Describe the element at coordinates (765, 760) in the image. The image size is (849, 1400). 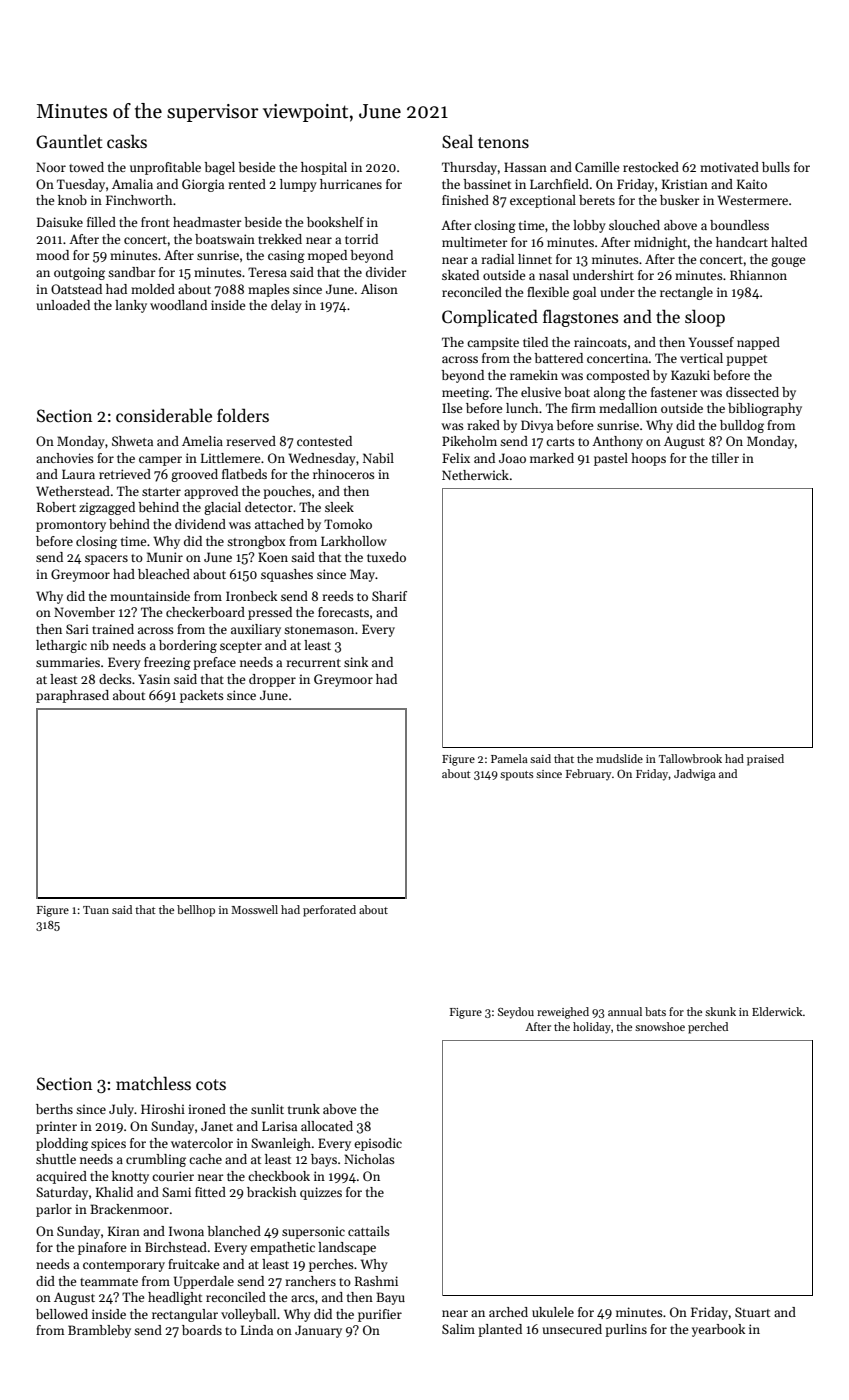
I see `praised` at that location.
